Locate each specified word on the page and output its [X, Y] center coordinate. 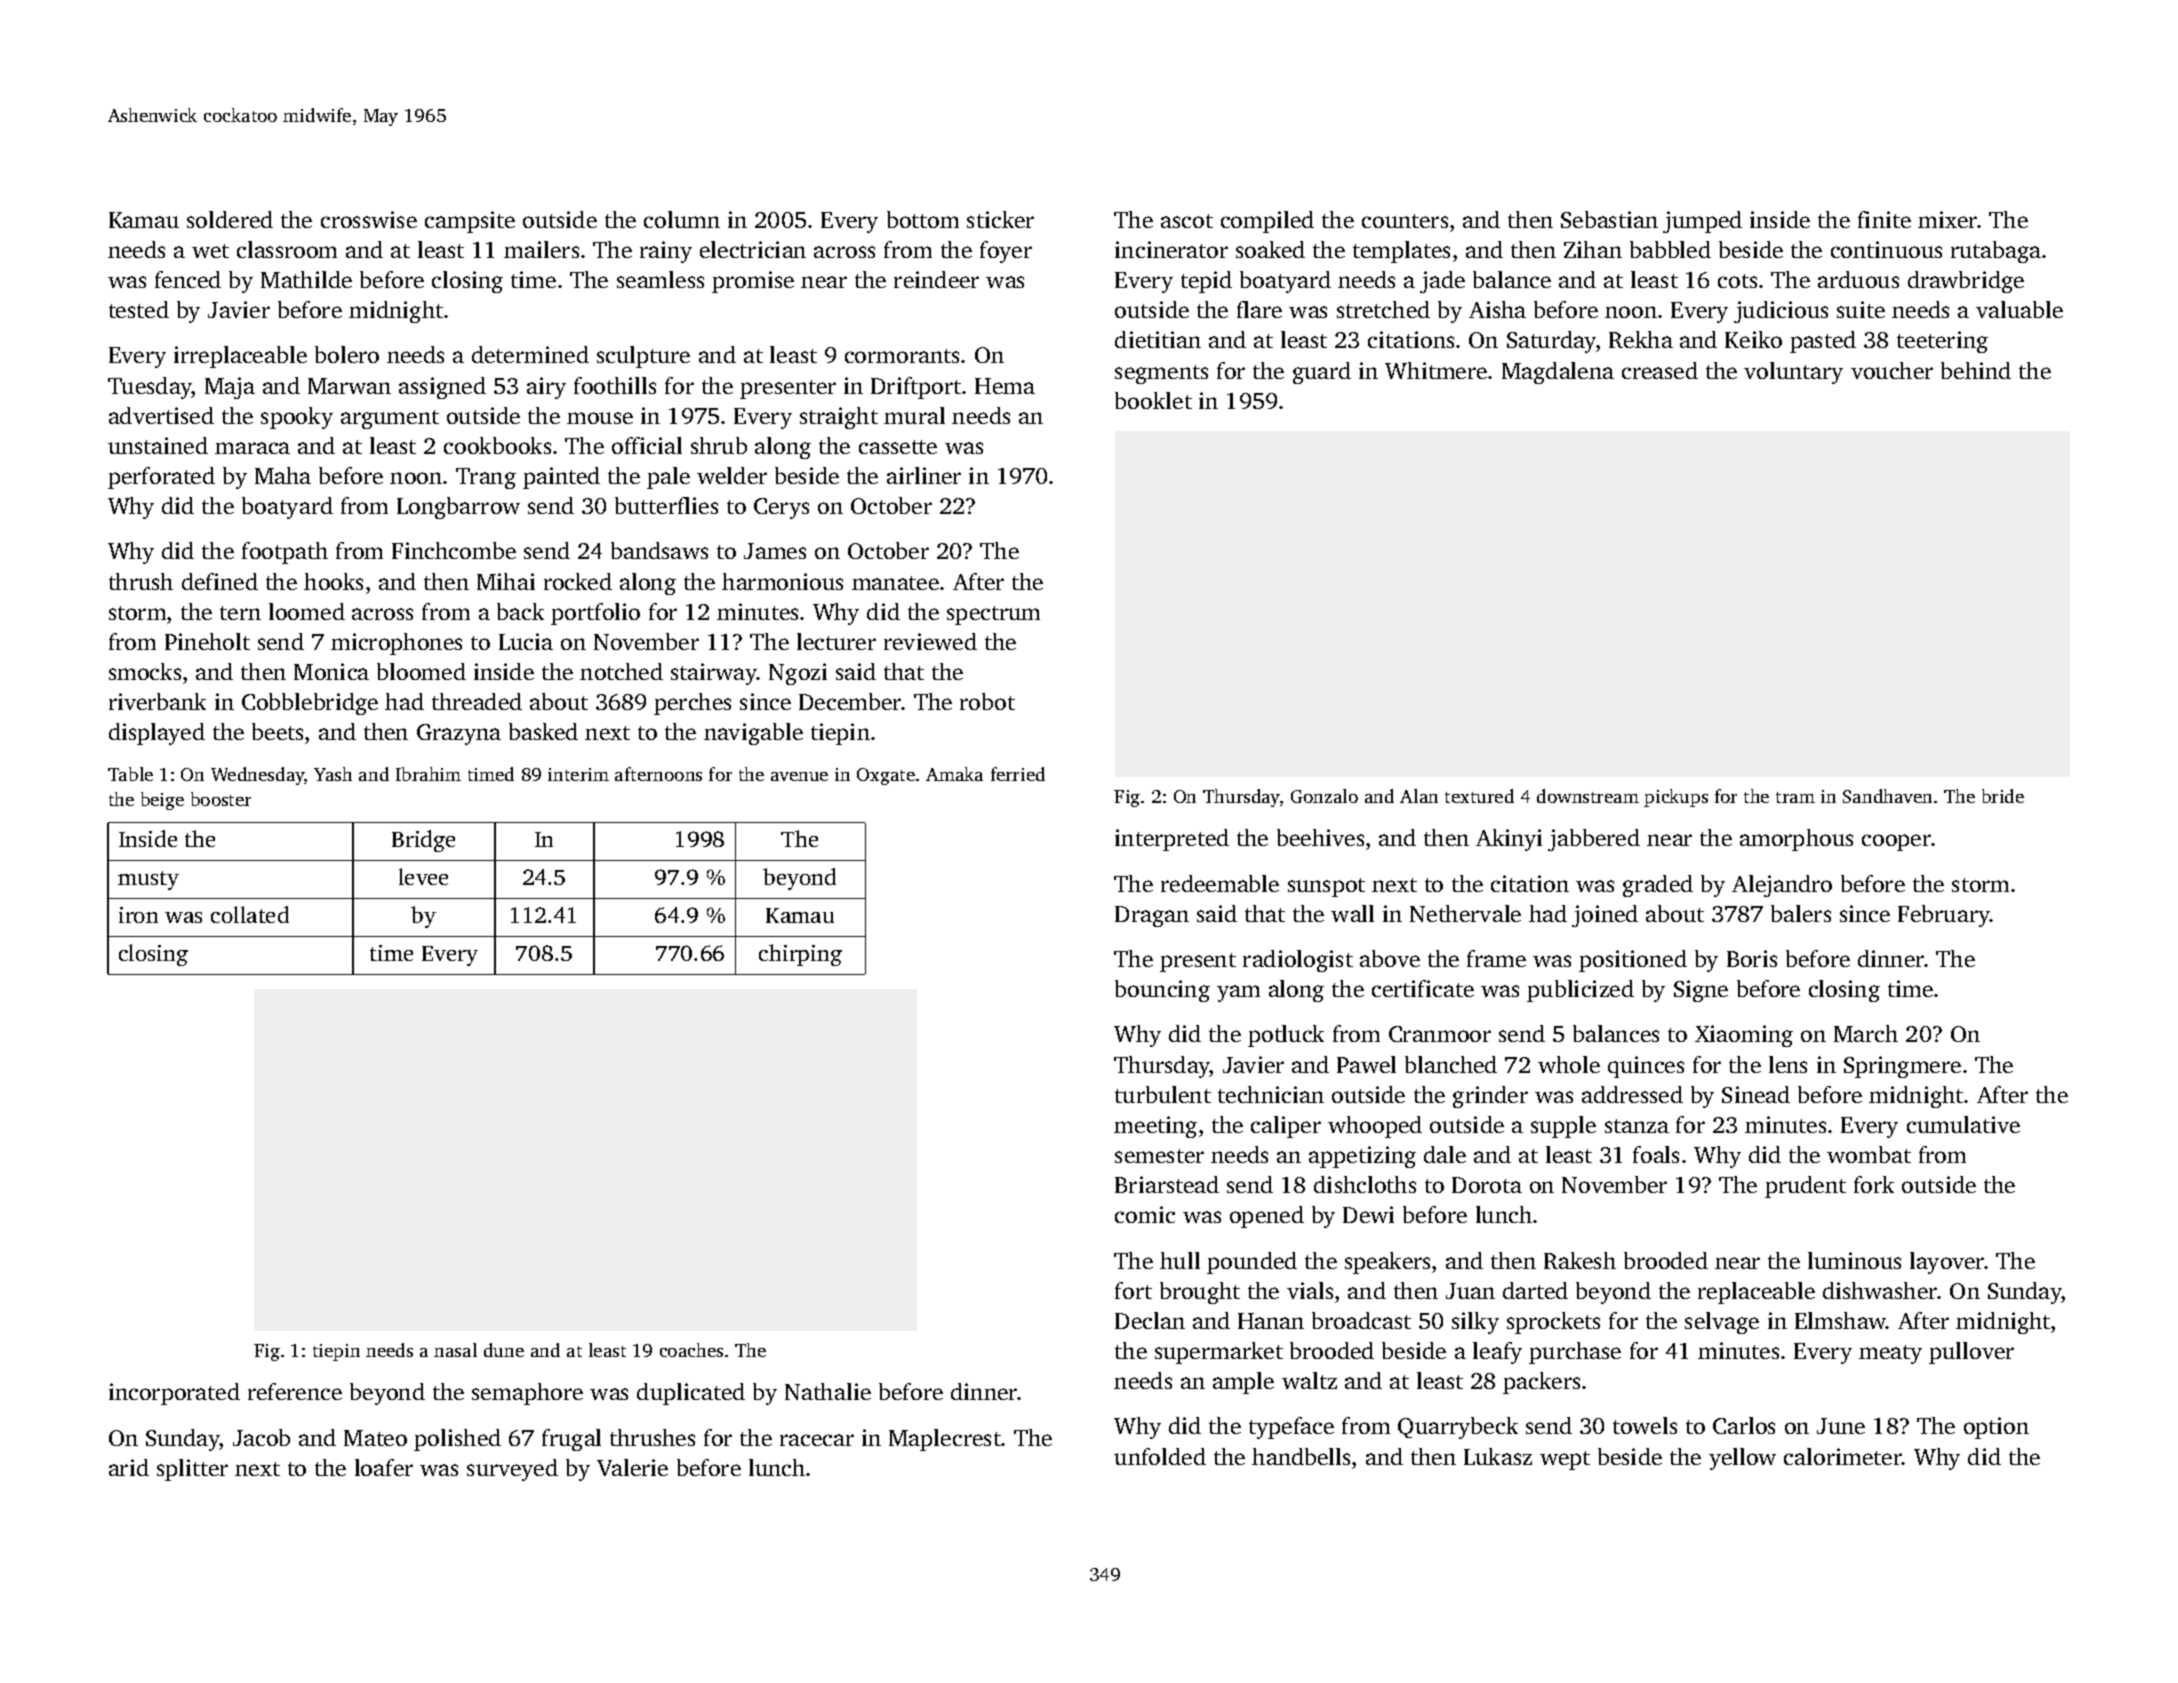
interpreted [1172, 840]
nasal [455, 1350]
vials [1310, 1290]
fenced [188, 279]
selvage [1722, 1323]
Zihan [1593, 249]
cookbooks [497, 445]
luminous [1854, 1260]
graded [1658, 886]
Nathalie [828, 1391]
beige [162, 801]
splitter [192, 1470]
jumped [1702, 222]
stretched [1383, 309]
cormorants [902, 356]
